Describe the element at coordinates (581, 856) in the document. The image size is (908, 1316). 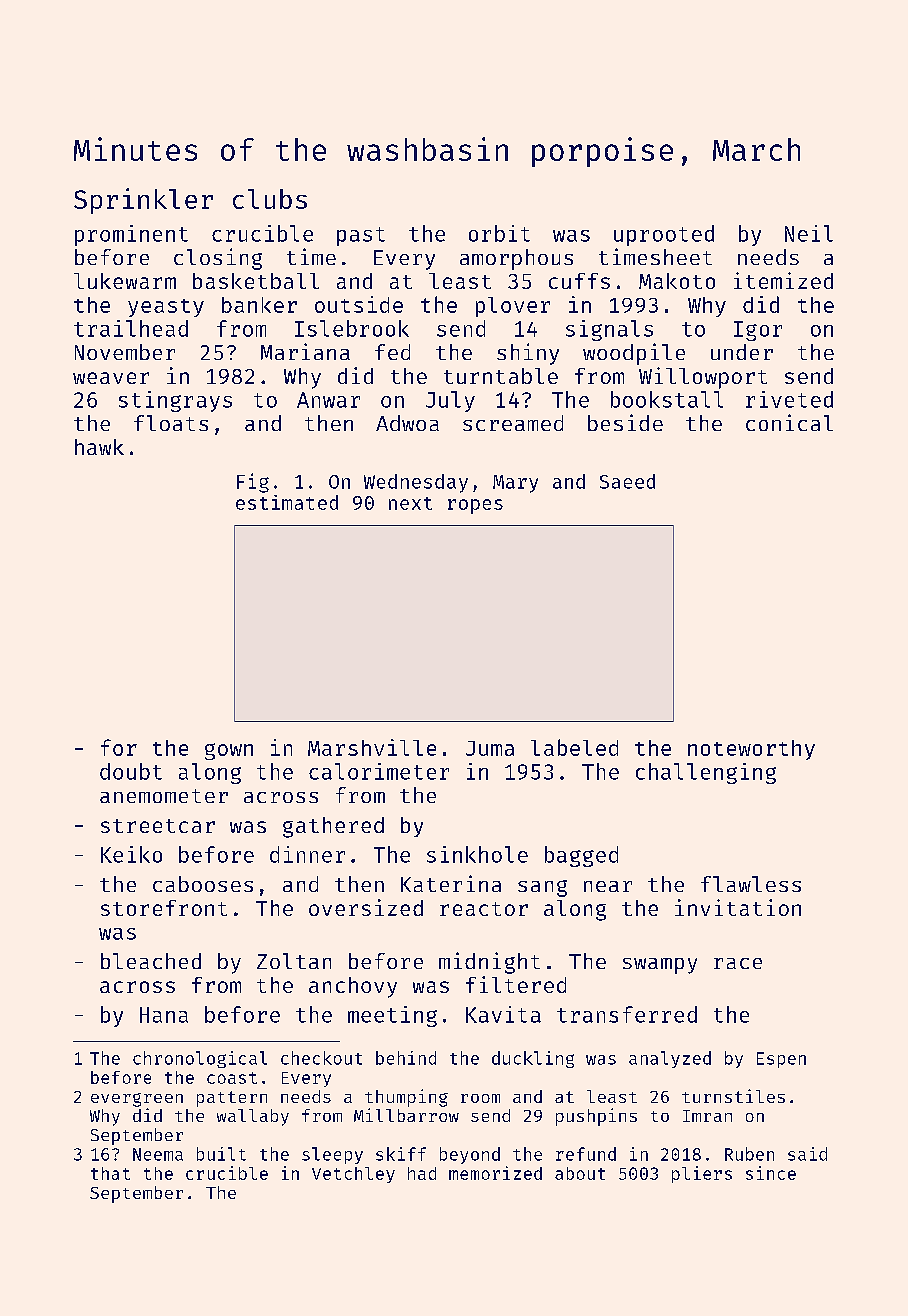
I see `bagged` at that location.
